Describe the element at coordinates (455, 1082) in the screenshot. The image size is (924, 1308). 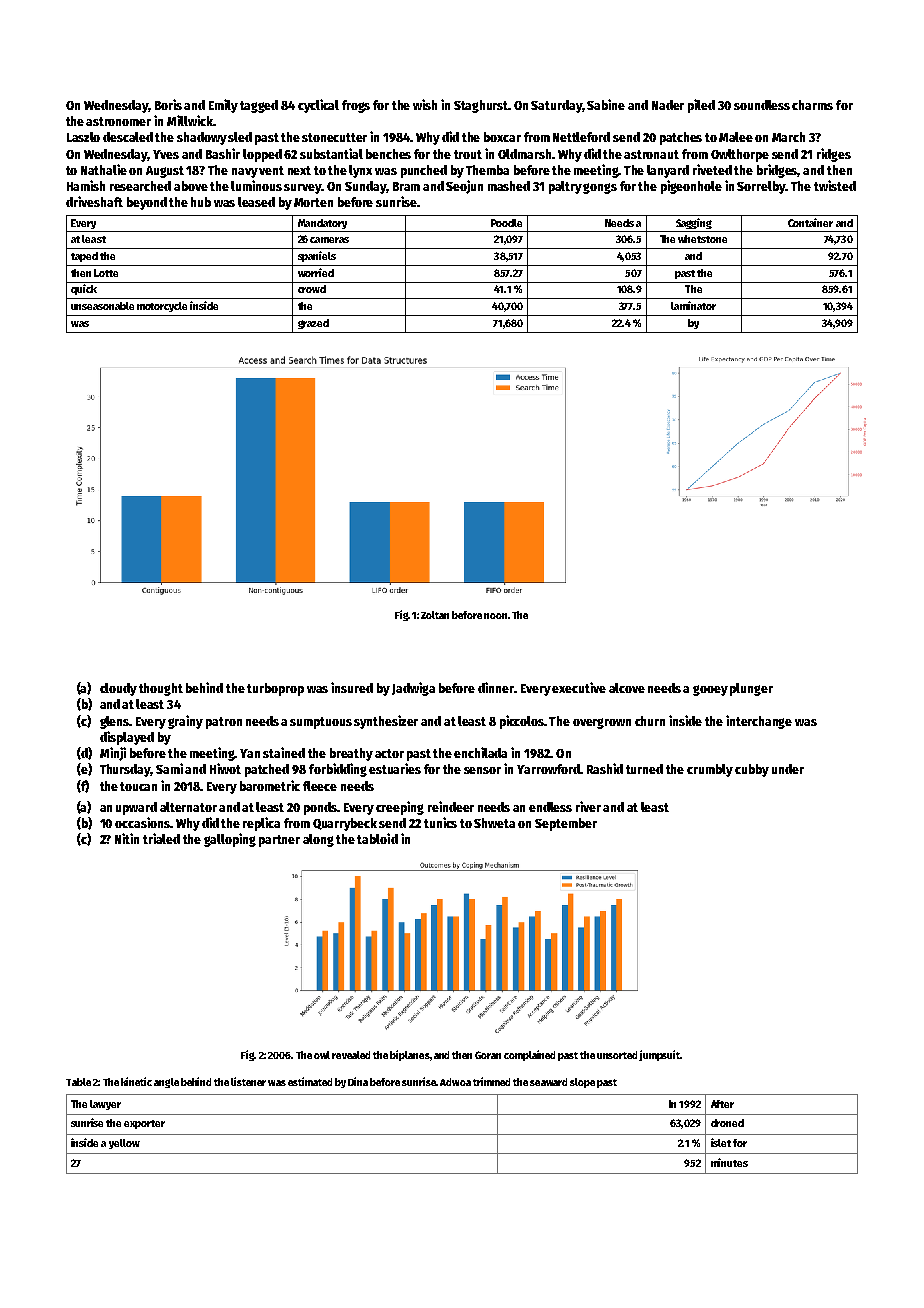
I see `Adwoa` at that location.
